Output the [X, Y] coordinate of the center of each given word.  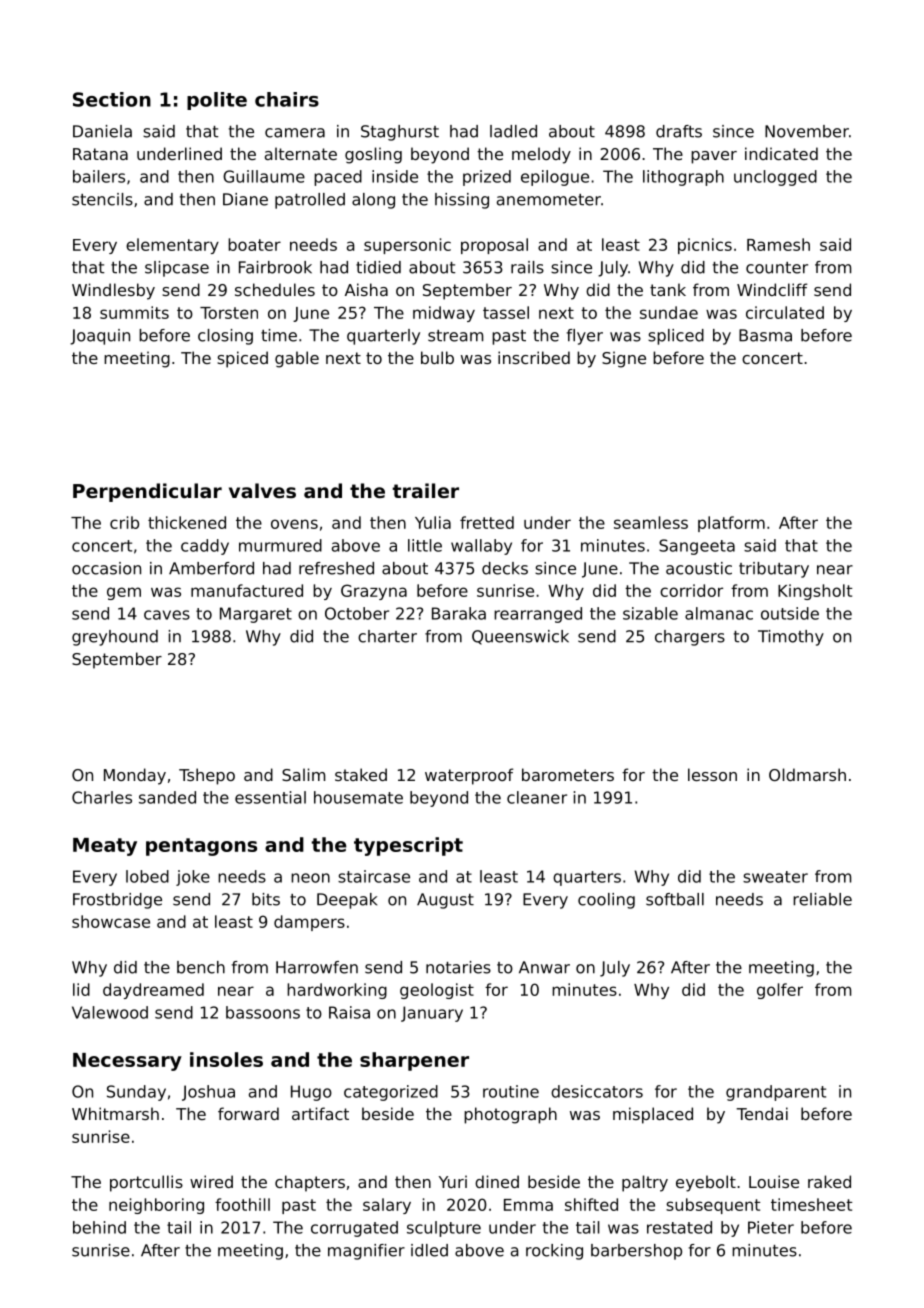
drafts [679, 131]
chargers [690, 638]
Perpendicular [147, 492]
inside [395, 176]
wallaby [481, 547]
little [425, 545]
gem [124, 593]
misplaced [653, 1115]
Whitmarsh [115, 1113]
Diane [245, 199]
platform [731, 524]
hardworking [337, 991]
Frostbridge [117, 901]
